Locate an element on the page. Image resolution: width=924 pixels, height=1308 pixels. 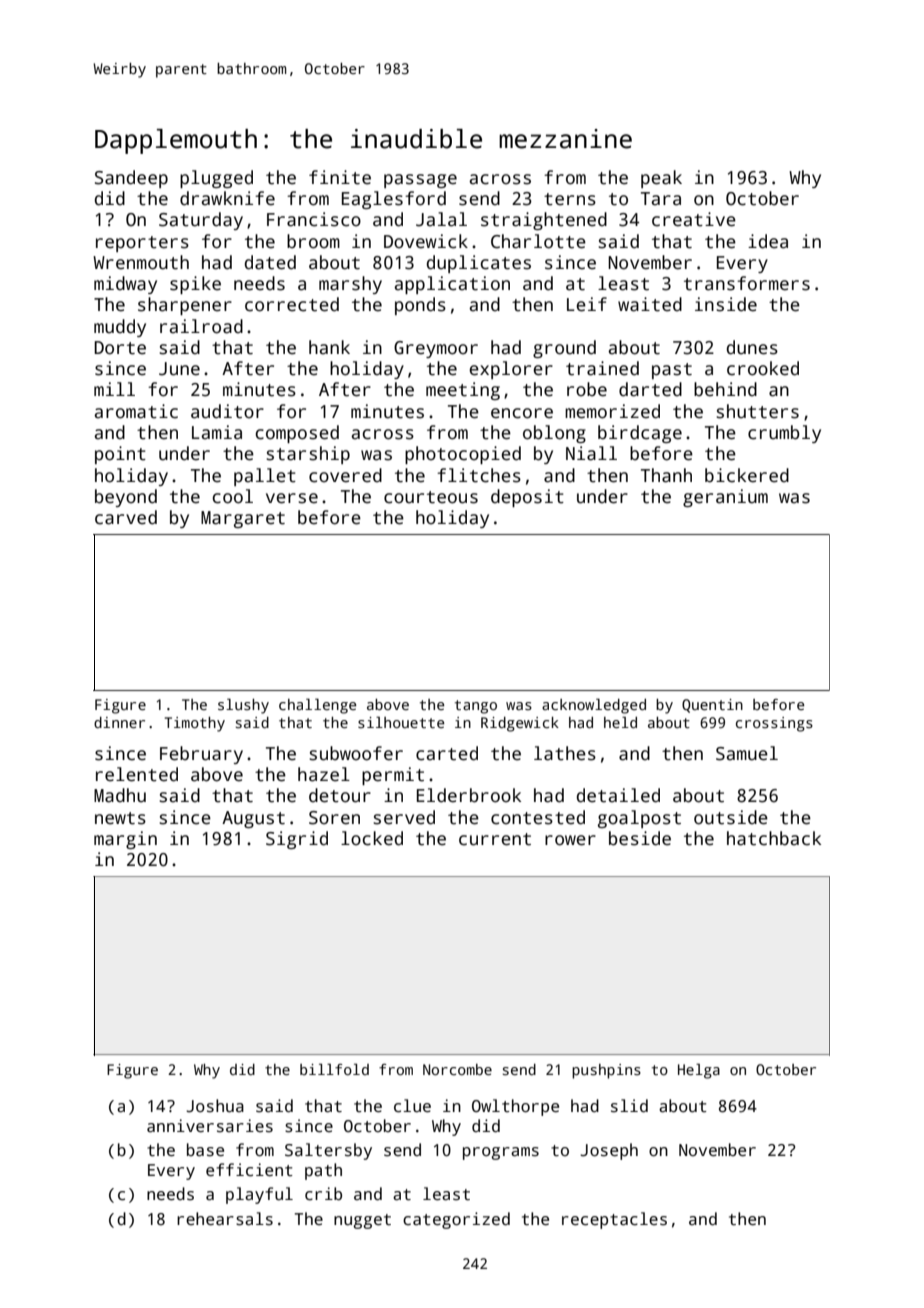
passage is located at coordinates (420, 181).
